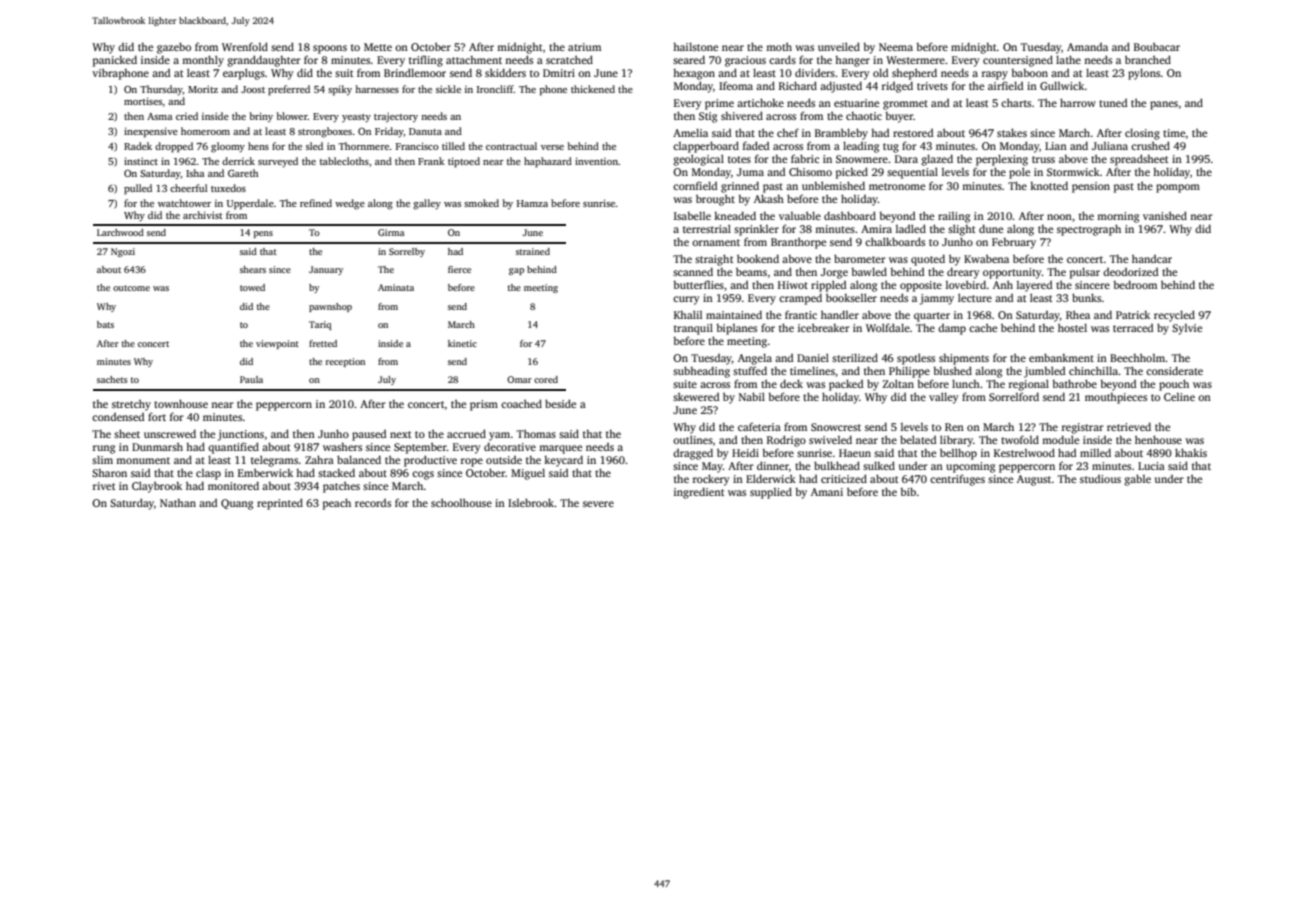  Describe the element at coordinates (991, 228) in the screenshot. I see `dune` at that location.
